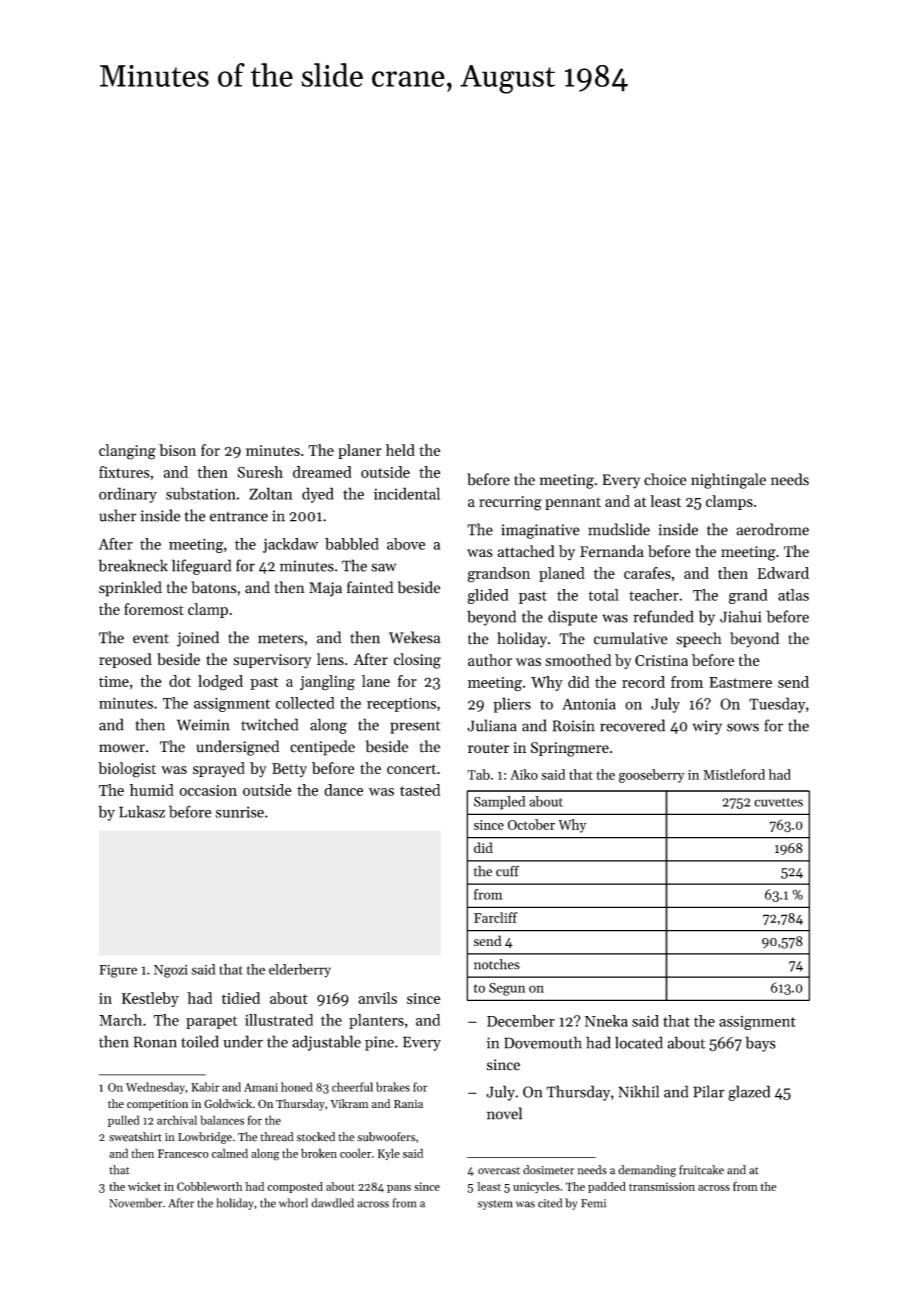 The width and height of the document is (908, 1316). What do you see at coordinates (171, 971) in the document?
I see `Ngozi` at bounding box center [171, 971].
